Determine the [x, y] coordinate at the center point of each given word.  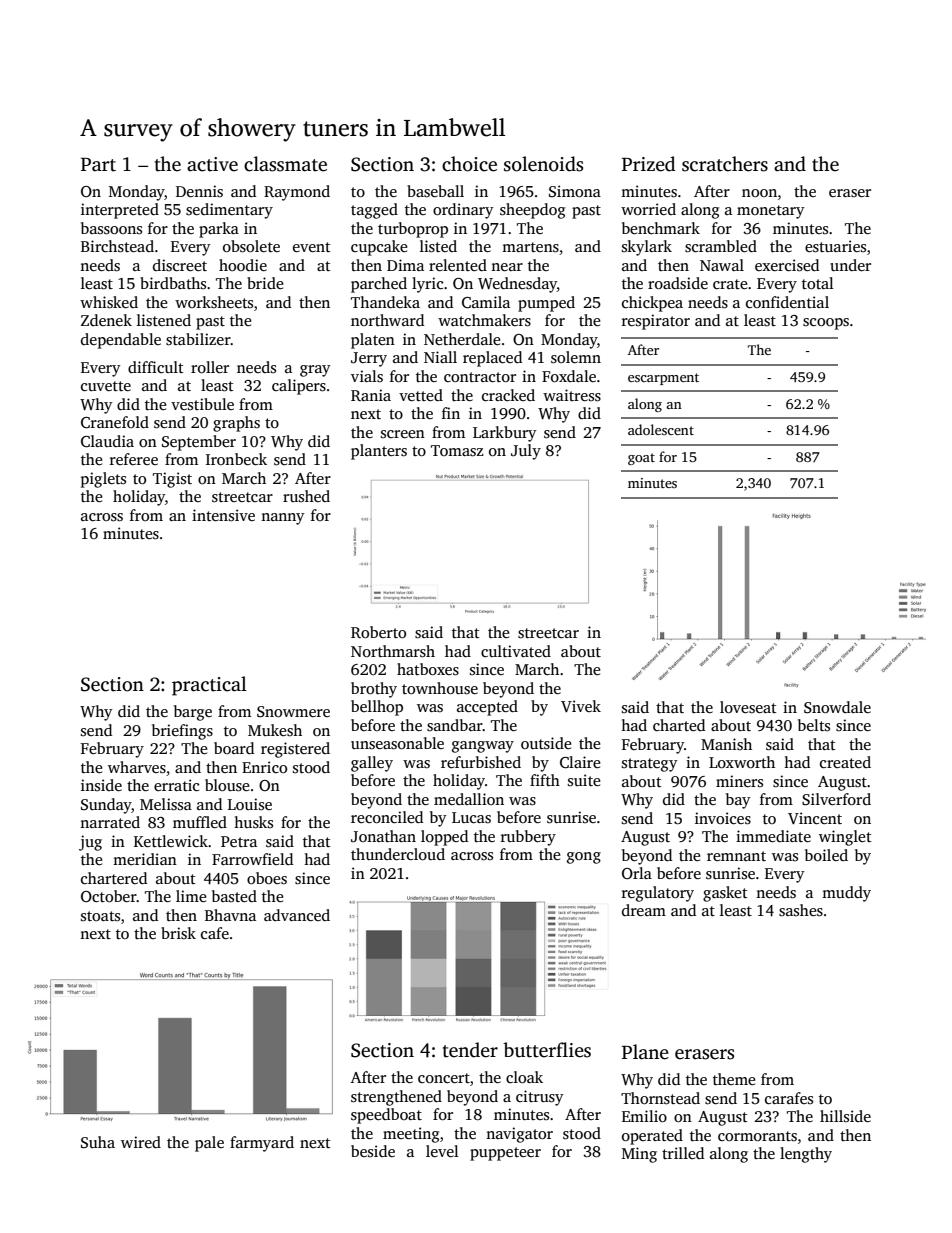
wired [141, 1142]
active [212, 164]
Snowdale [837, 707]
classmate [285, 164]
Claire [580, 762]
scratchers [725, 164]
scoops [826, 324]
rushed [306, 496]
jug [90, 843]
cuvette [106, 386]
